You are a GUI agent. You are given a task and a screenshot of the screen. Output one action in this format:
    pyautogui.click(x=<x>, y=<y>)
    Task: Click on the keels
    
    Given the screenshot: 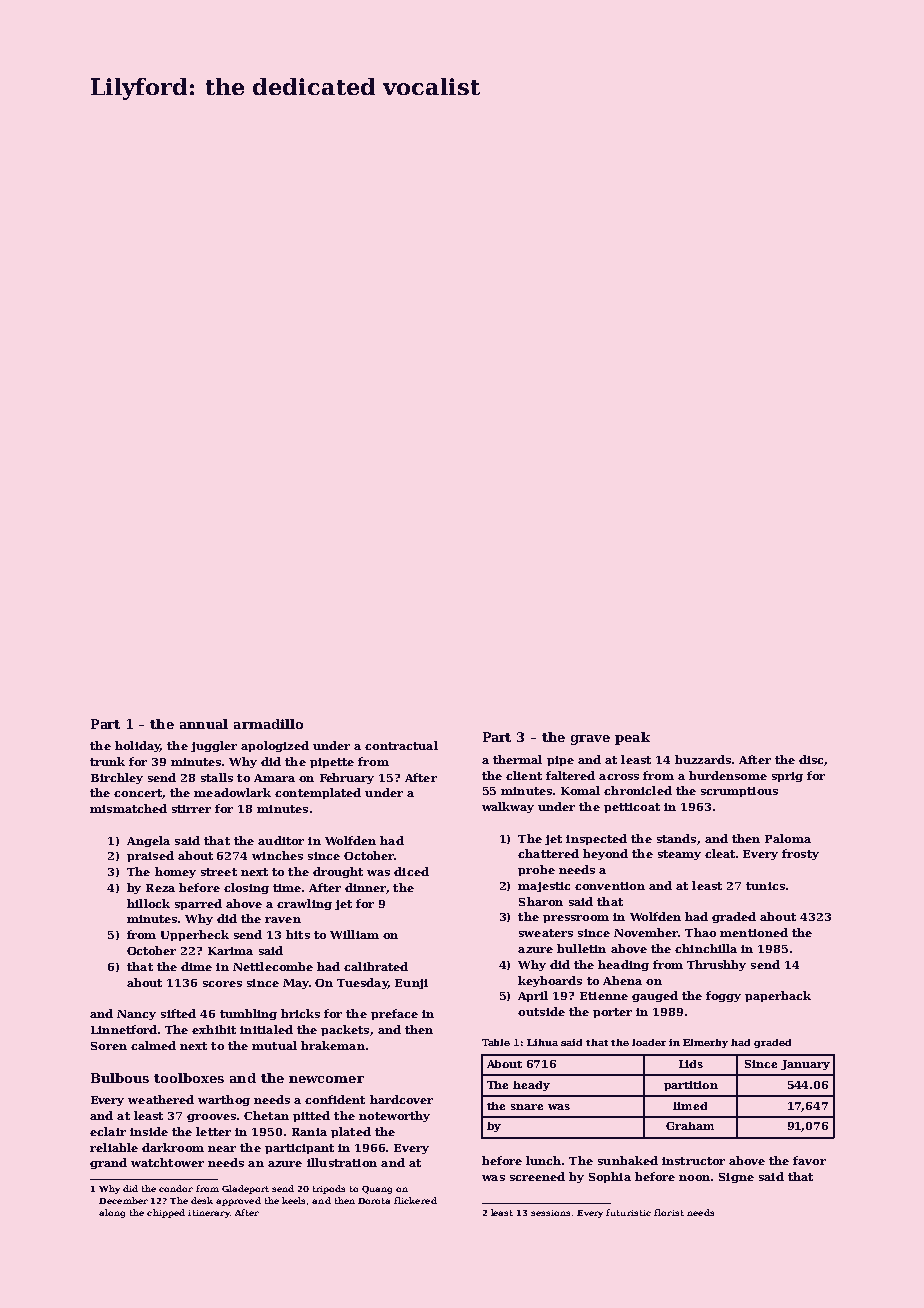 What is the action you would take?
    pyautogui.click(x=293, y=1200)
